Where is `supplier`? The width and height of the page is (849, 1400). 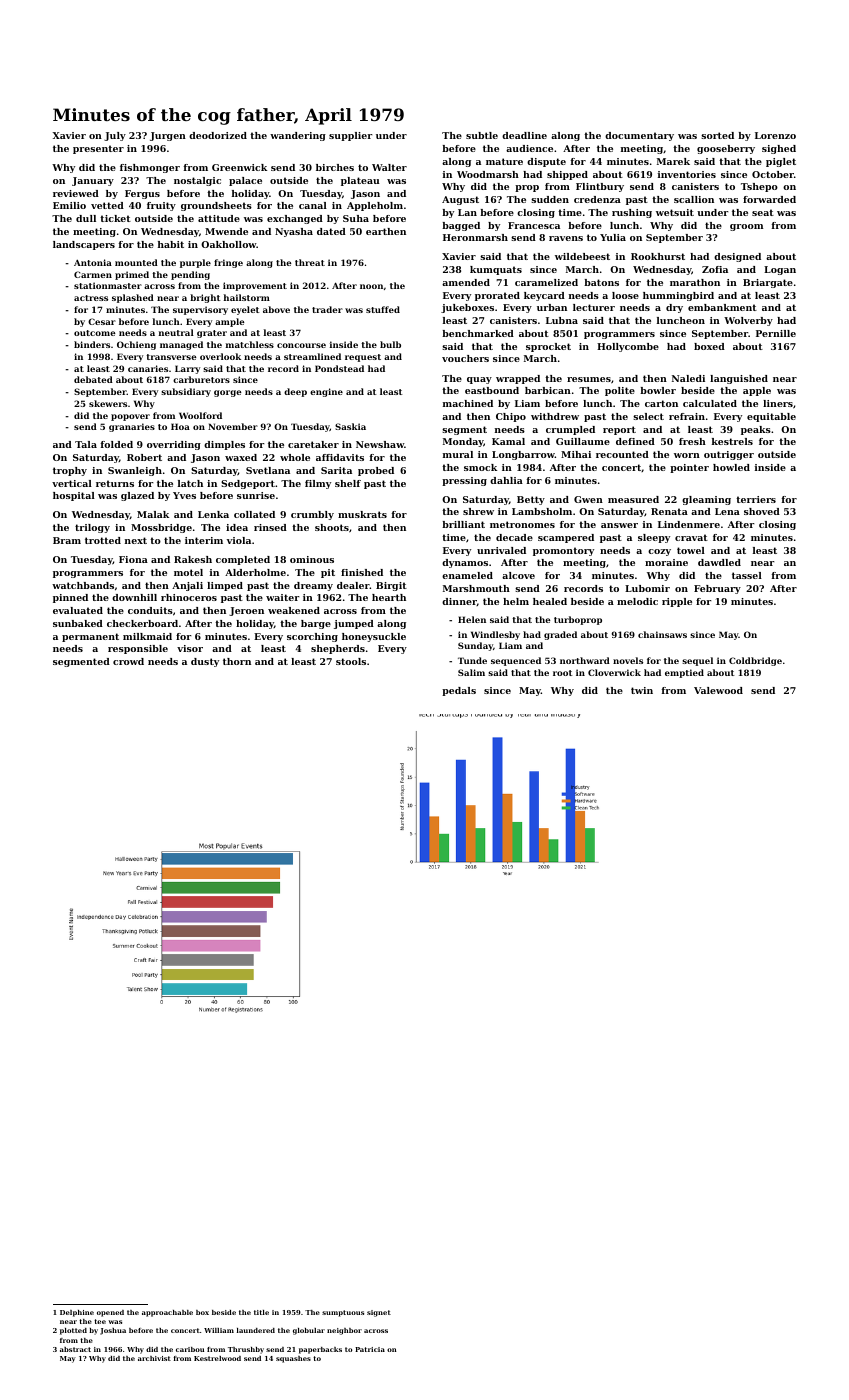 supplier is located at coordinates (350, 136).
